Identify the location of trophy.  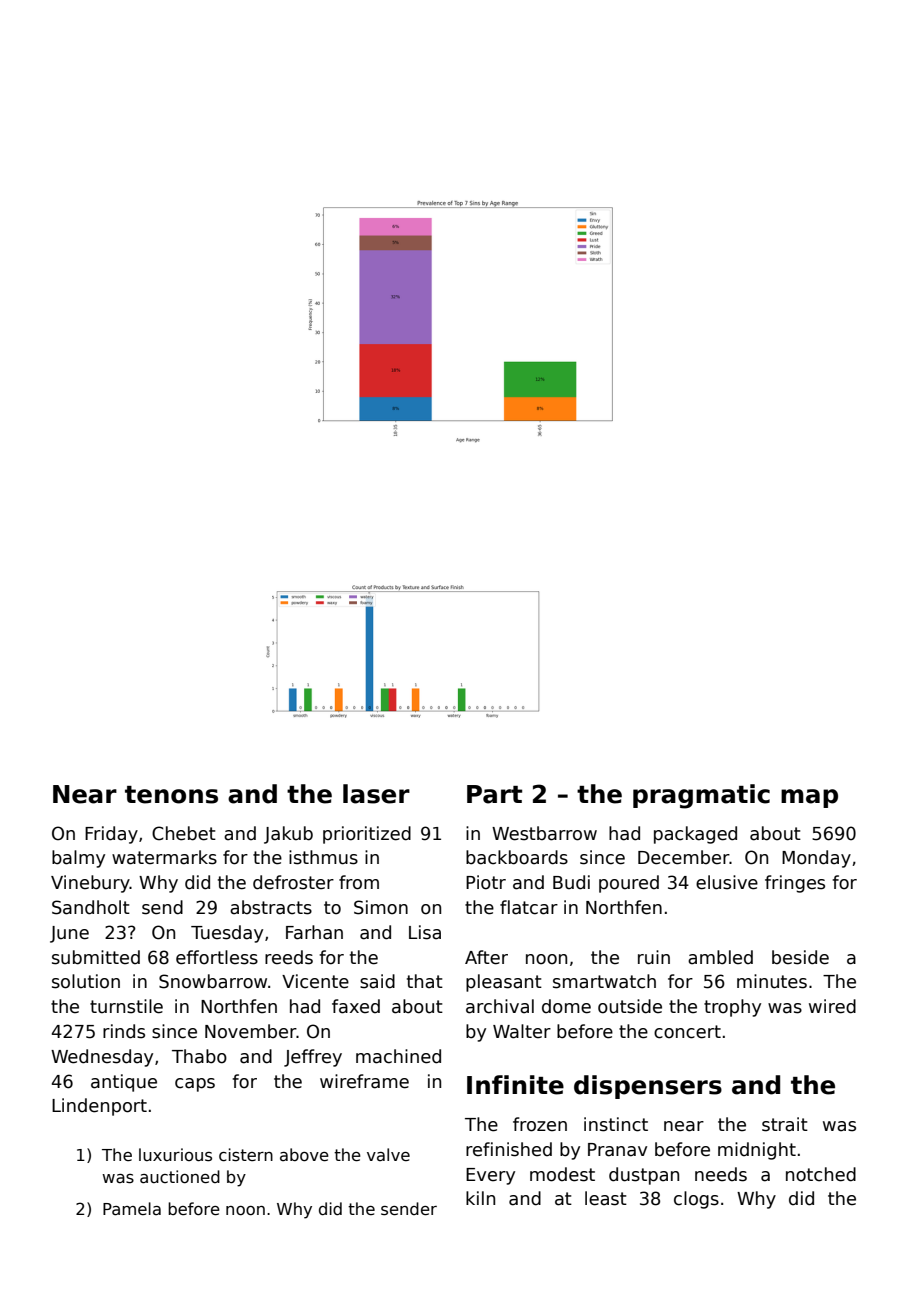
(732, 1008).
